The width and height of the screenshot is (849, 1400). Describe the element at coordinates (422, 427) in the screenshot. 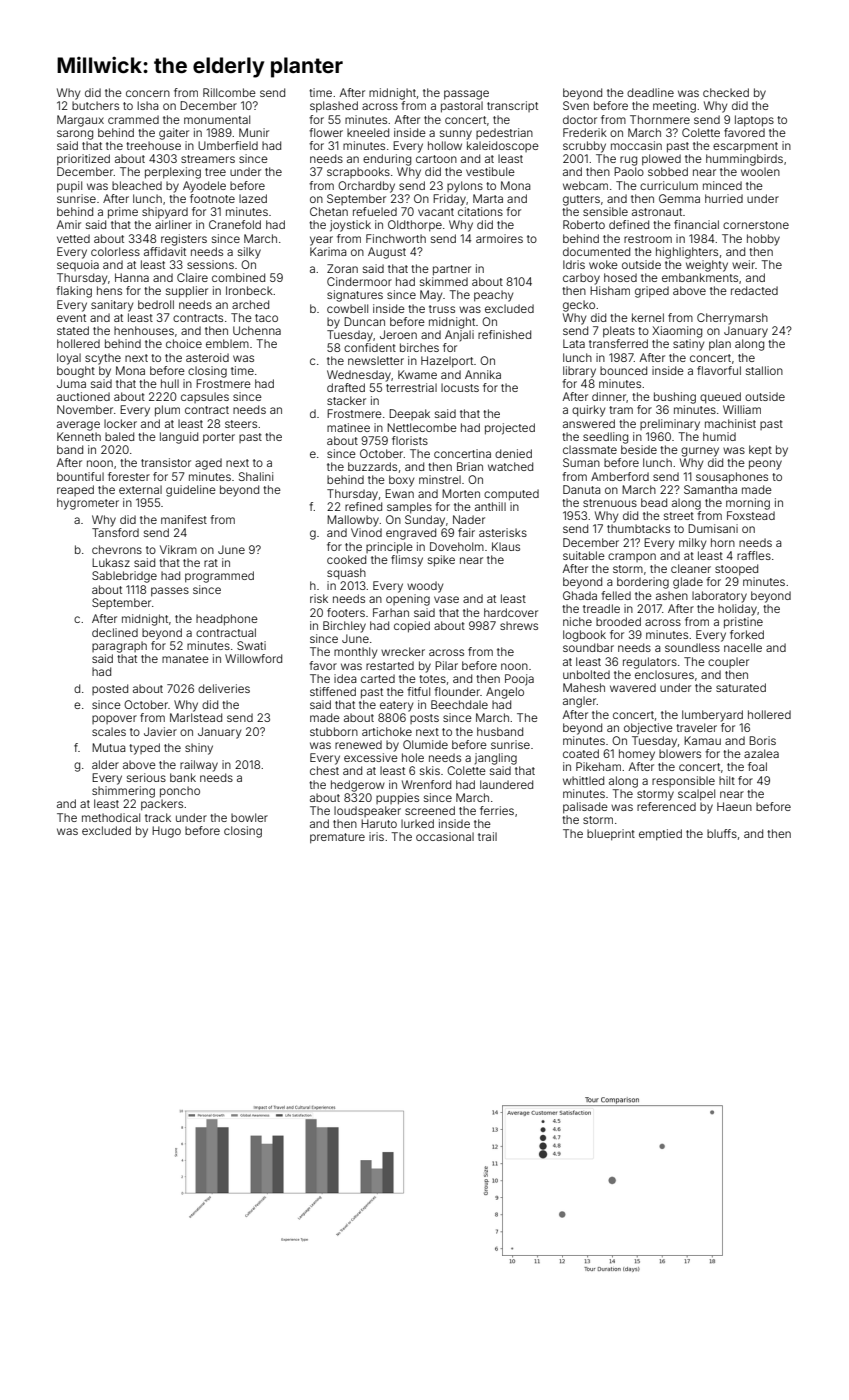

I see `Nettlecombe` at that location.
